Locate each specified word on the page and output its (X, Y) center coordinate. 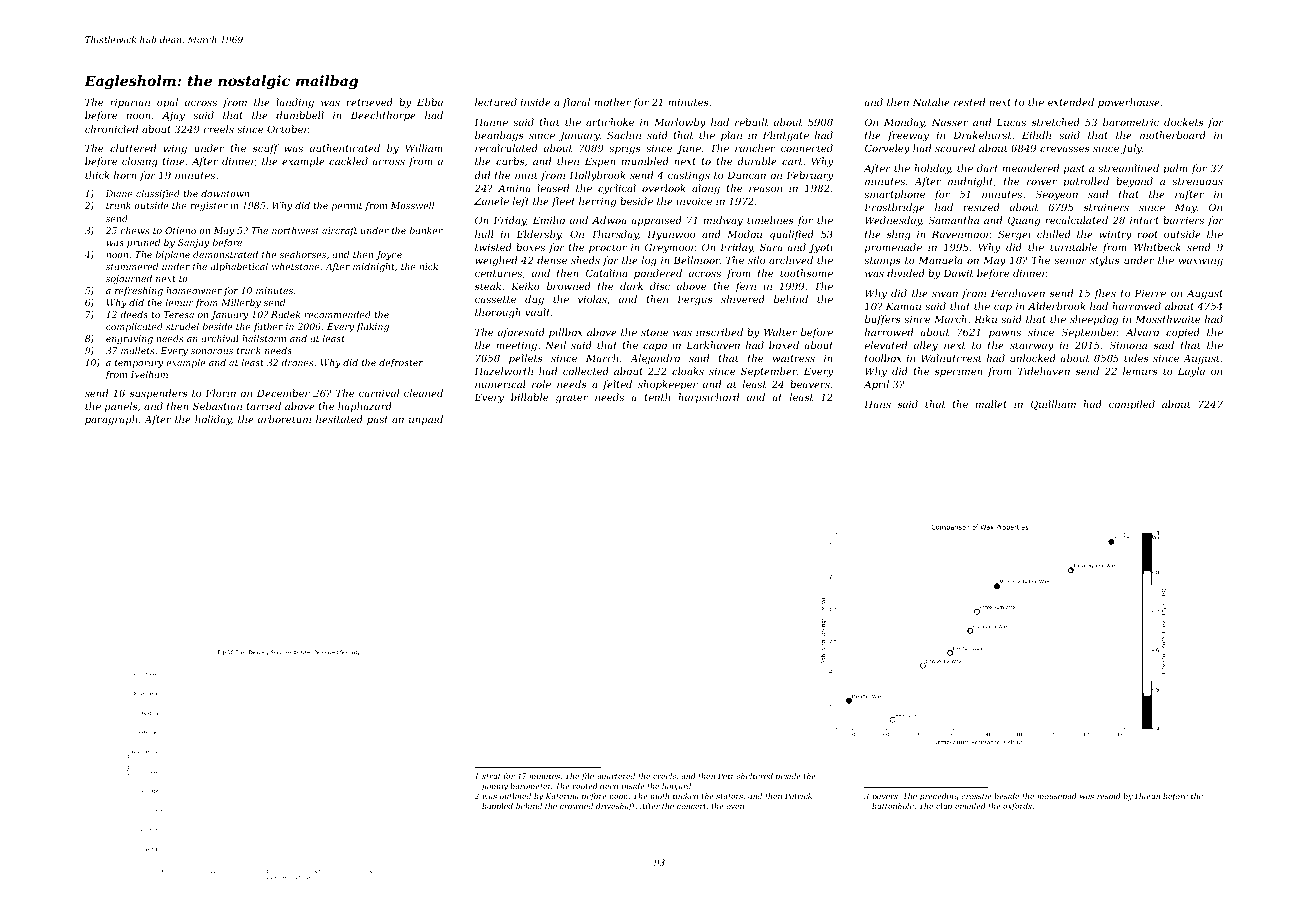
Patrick (798, 796)
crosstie (976, 796)
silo (756, 260)
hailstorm (264, 338)
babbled (497, 806)
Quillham (1053, 405)
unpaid (426, 420)
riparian (130, 103)
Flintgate (786, 136)
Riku (985, 319)
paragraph (111, 420)
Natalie (931, 102)
